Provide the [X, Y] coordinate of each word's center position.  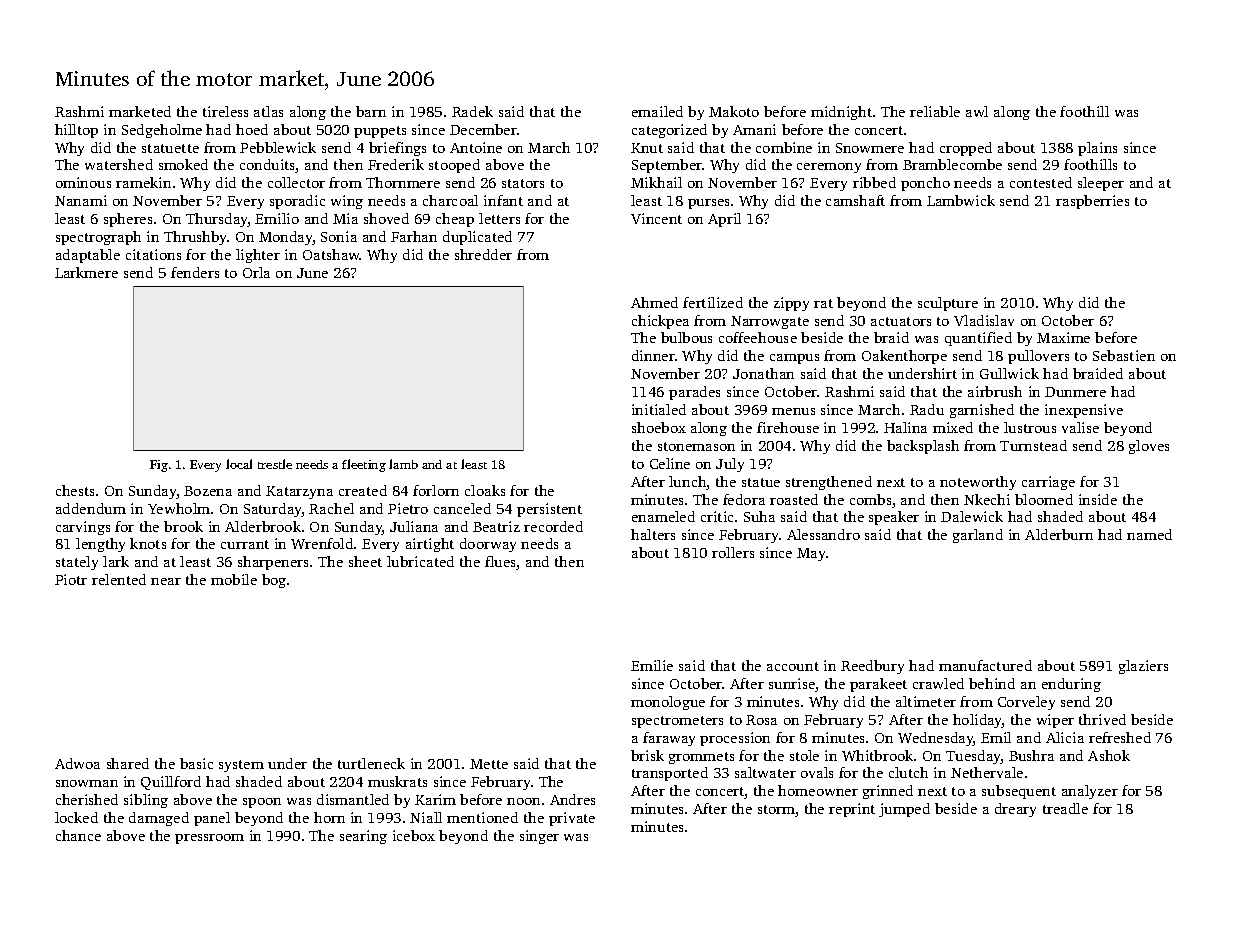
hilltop [76, 131]
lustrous [1030, 427]
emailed [657, 111]
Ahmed [654, 302]
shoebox [659, 427]
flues [501, 563]
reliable [935, 111]
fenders [195, 272]
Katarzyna [299, 492]
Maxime [1063, 337]
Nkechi [987, 499]
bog [274, 581]
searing [363, 837]
